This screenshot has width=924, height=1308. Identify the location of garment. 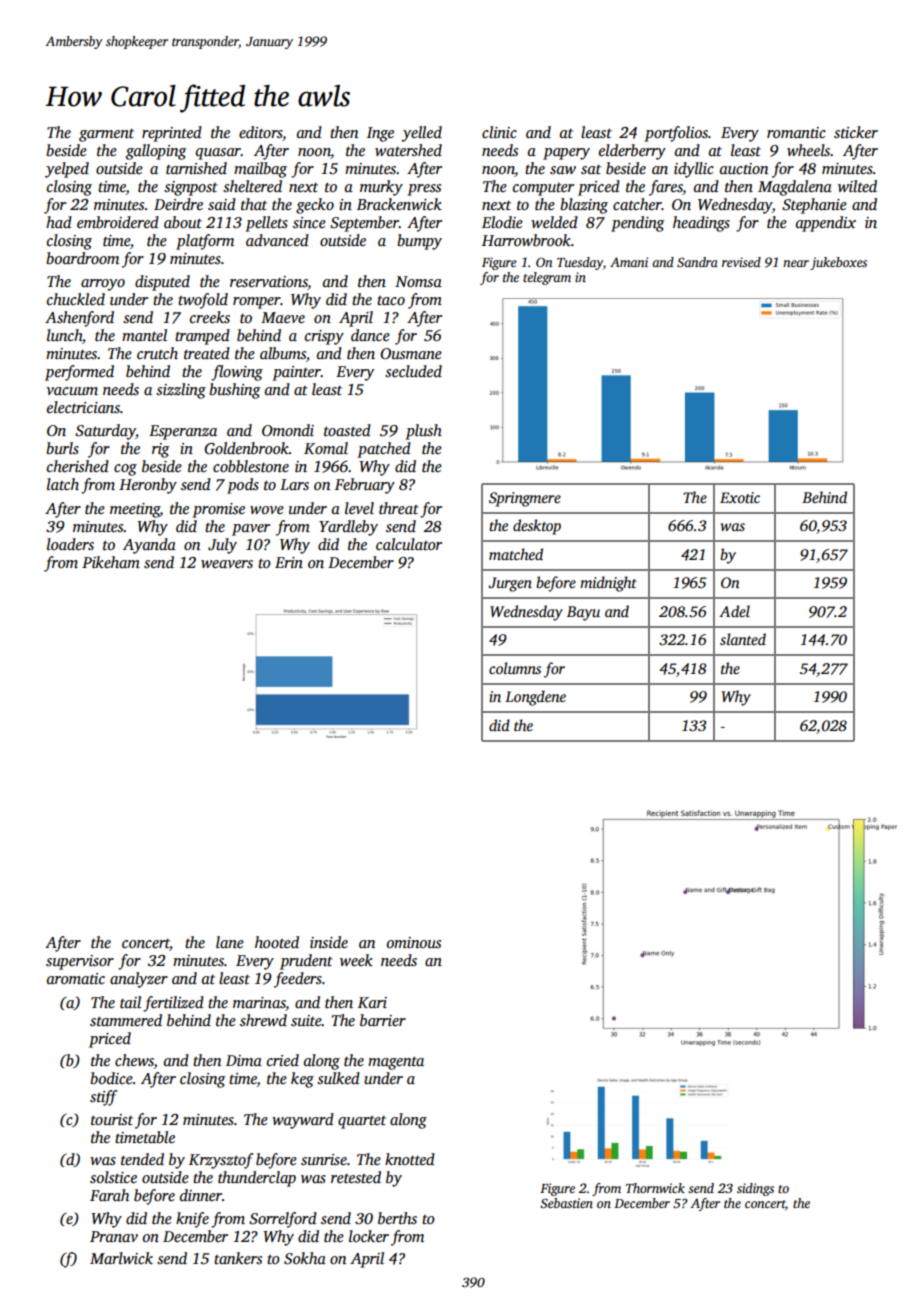
(106, 135).
